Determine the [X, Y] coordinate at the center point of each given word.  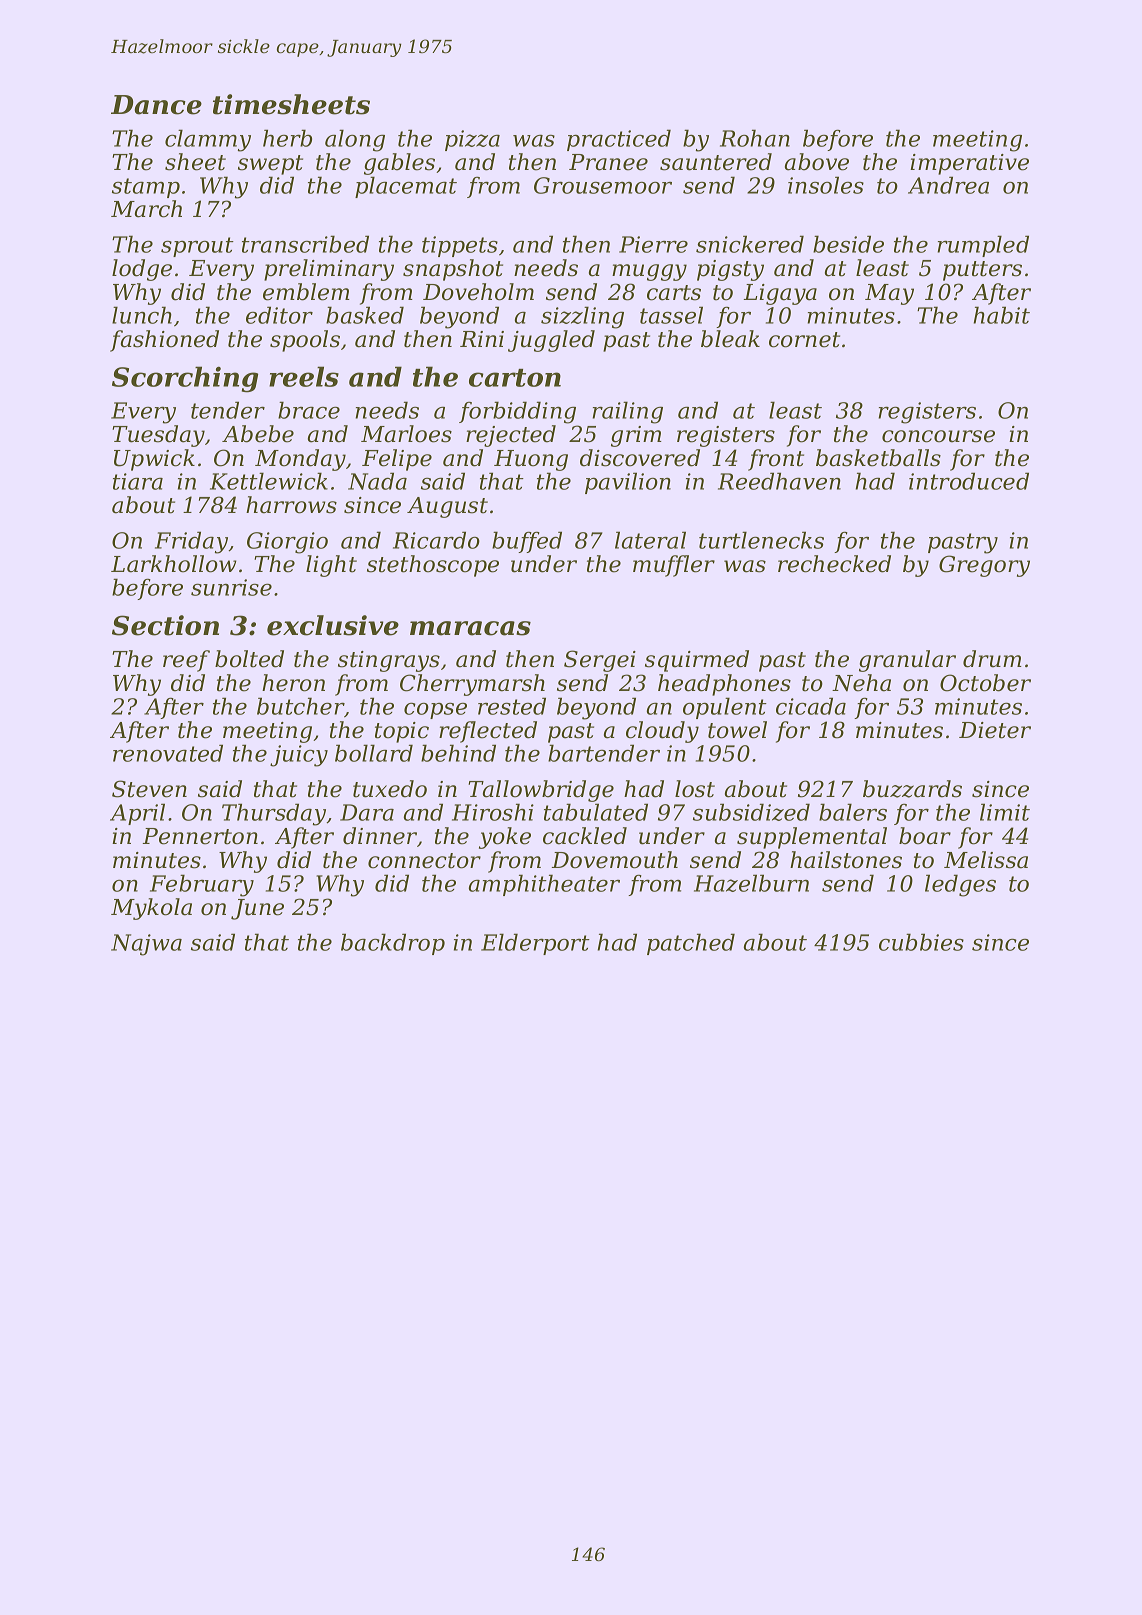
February [202, 885]
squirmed [697, 661]
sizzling [582, 317]
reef [186, 661]
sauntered [716, 162]
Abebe [258, 434]
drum [992, 659]
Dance [156, 105]
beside [848, 244]
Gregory [984, 566]
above [817, 162]
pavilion [628, 483]
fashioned [164, 341]
